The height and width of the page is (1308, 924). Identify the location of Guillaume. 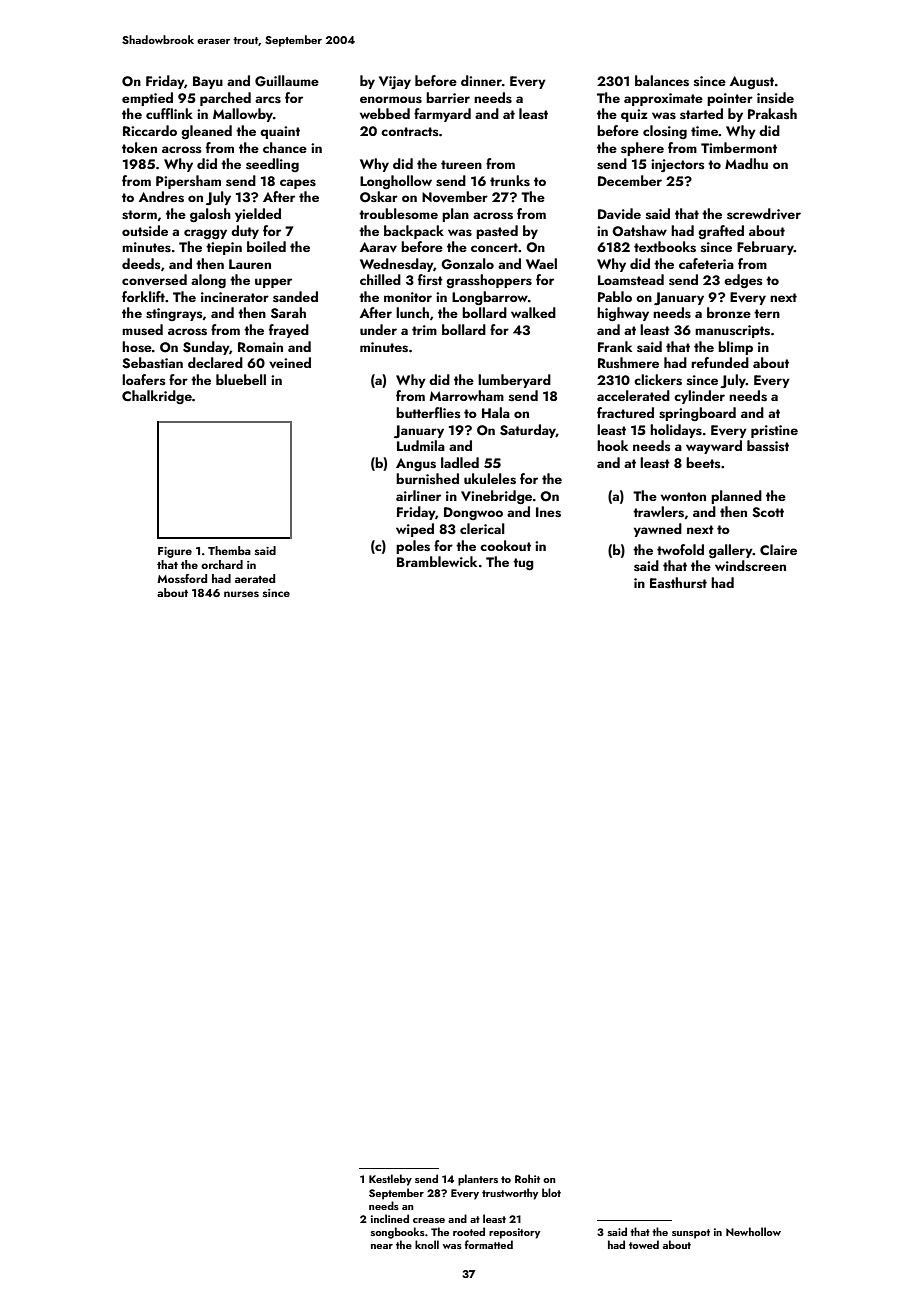
(287, 81).
